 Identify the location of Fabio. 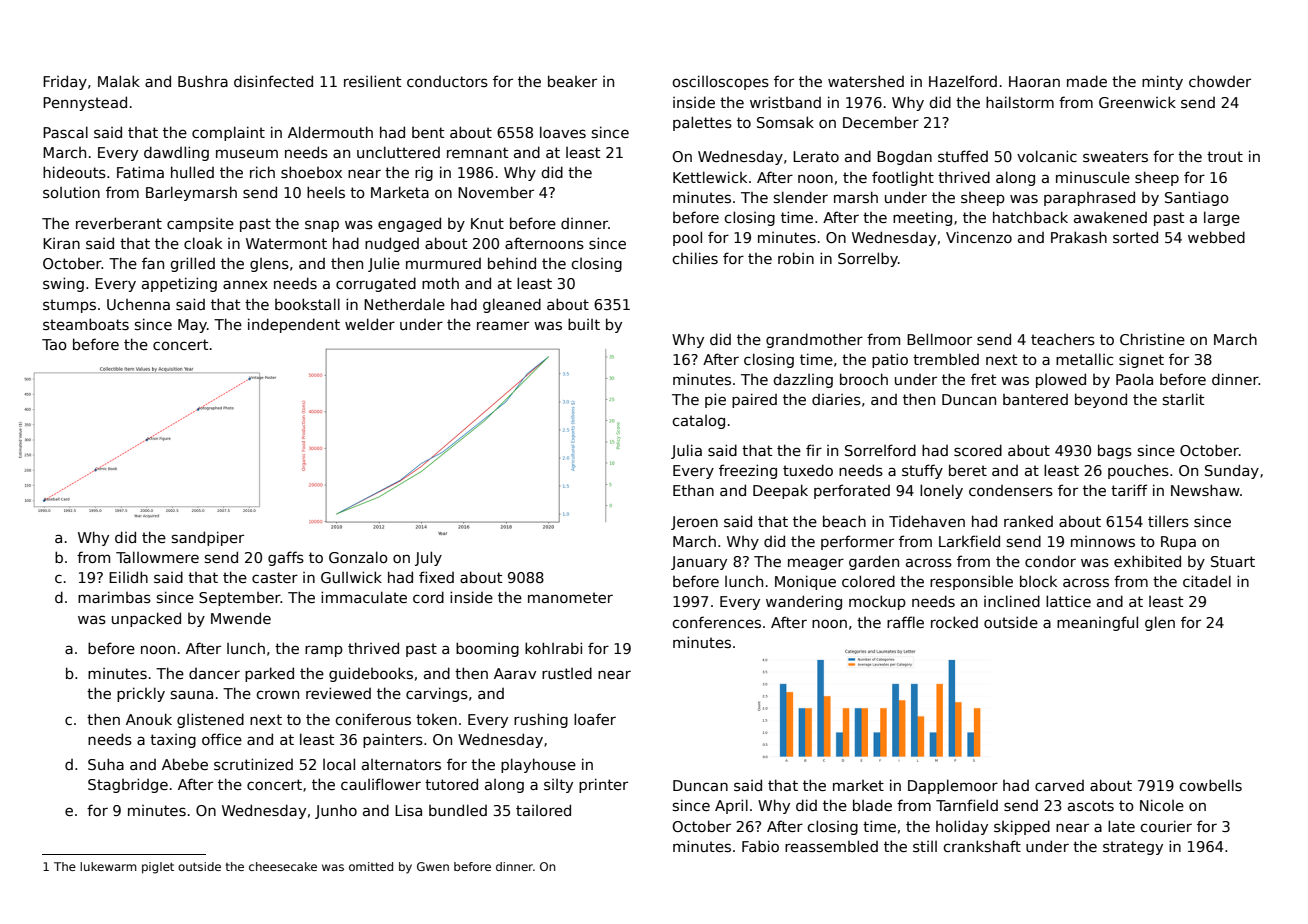
(760, 846).
